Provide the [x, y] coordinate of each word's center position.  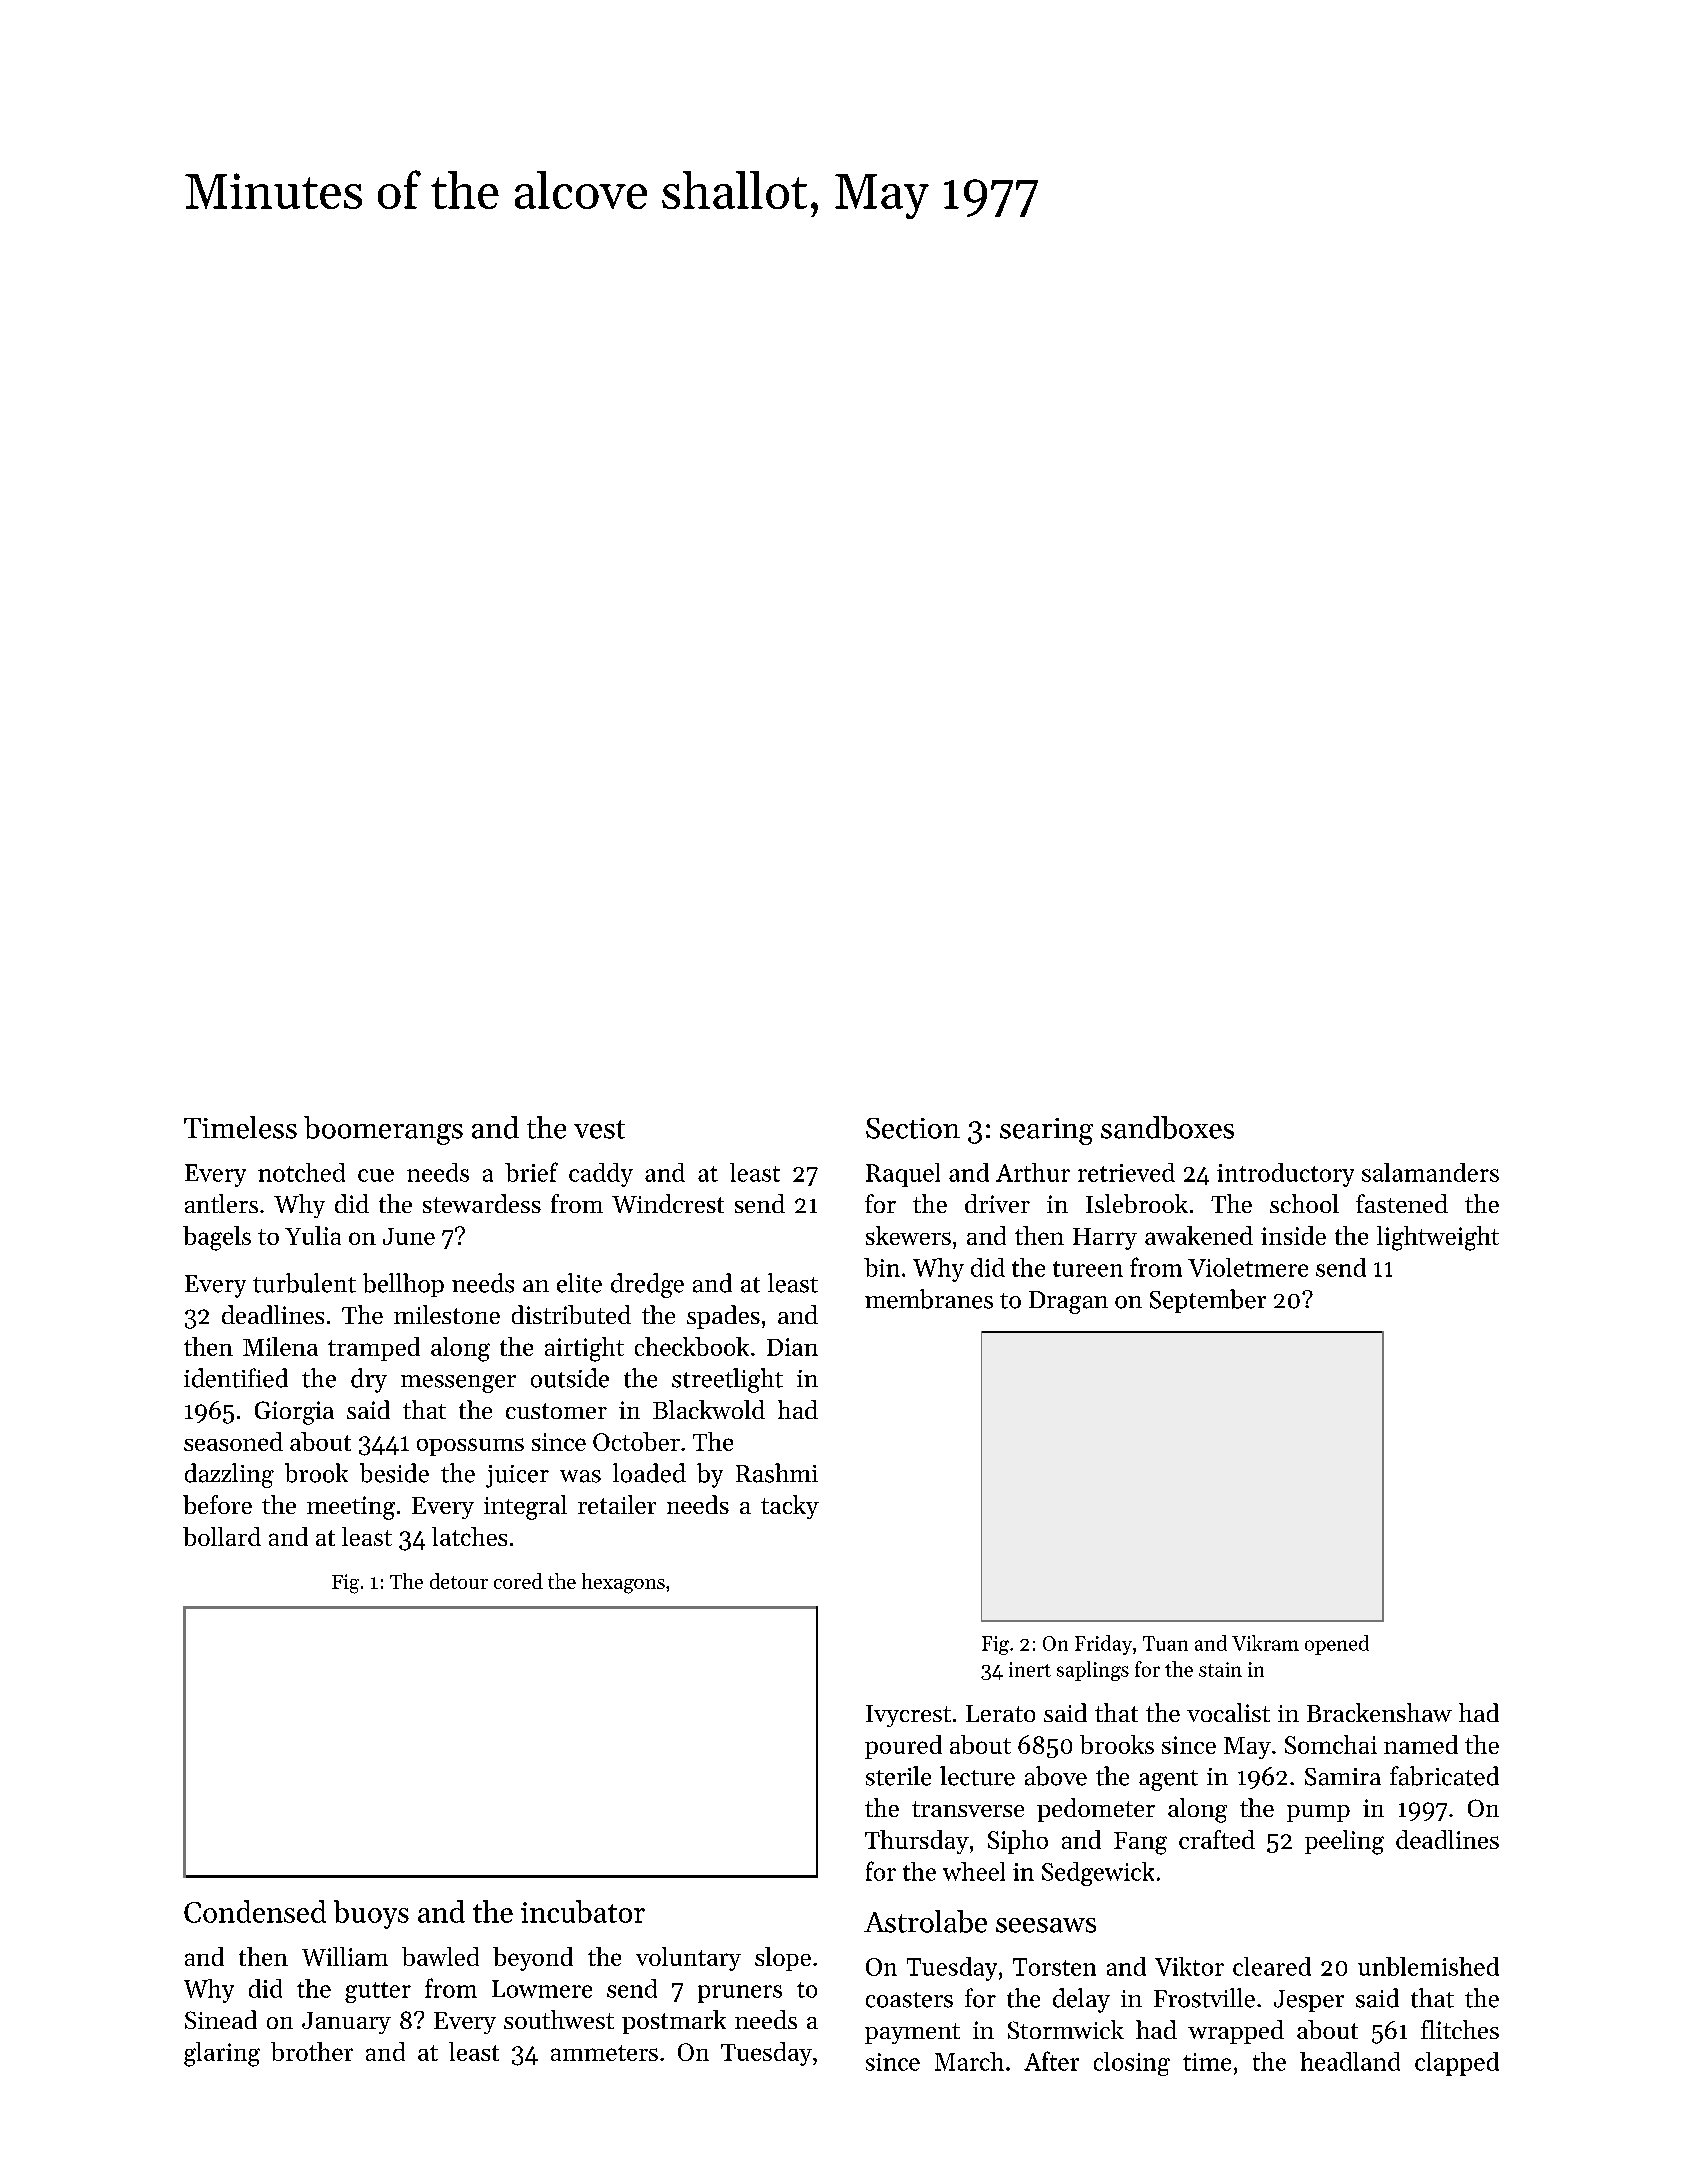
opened [1337, 1645]
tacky [790, 1507]
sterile [898, 1776]
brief [531, 1172]
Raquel [903, 1175]
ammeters [604, 2053]
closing [1132, 2064]
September [1208, 1301]
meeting [351, 1508]
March [969, 2061]
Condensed [255, 1911]
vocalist [1228, 1712]
